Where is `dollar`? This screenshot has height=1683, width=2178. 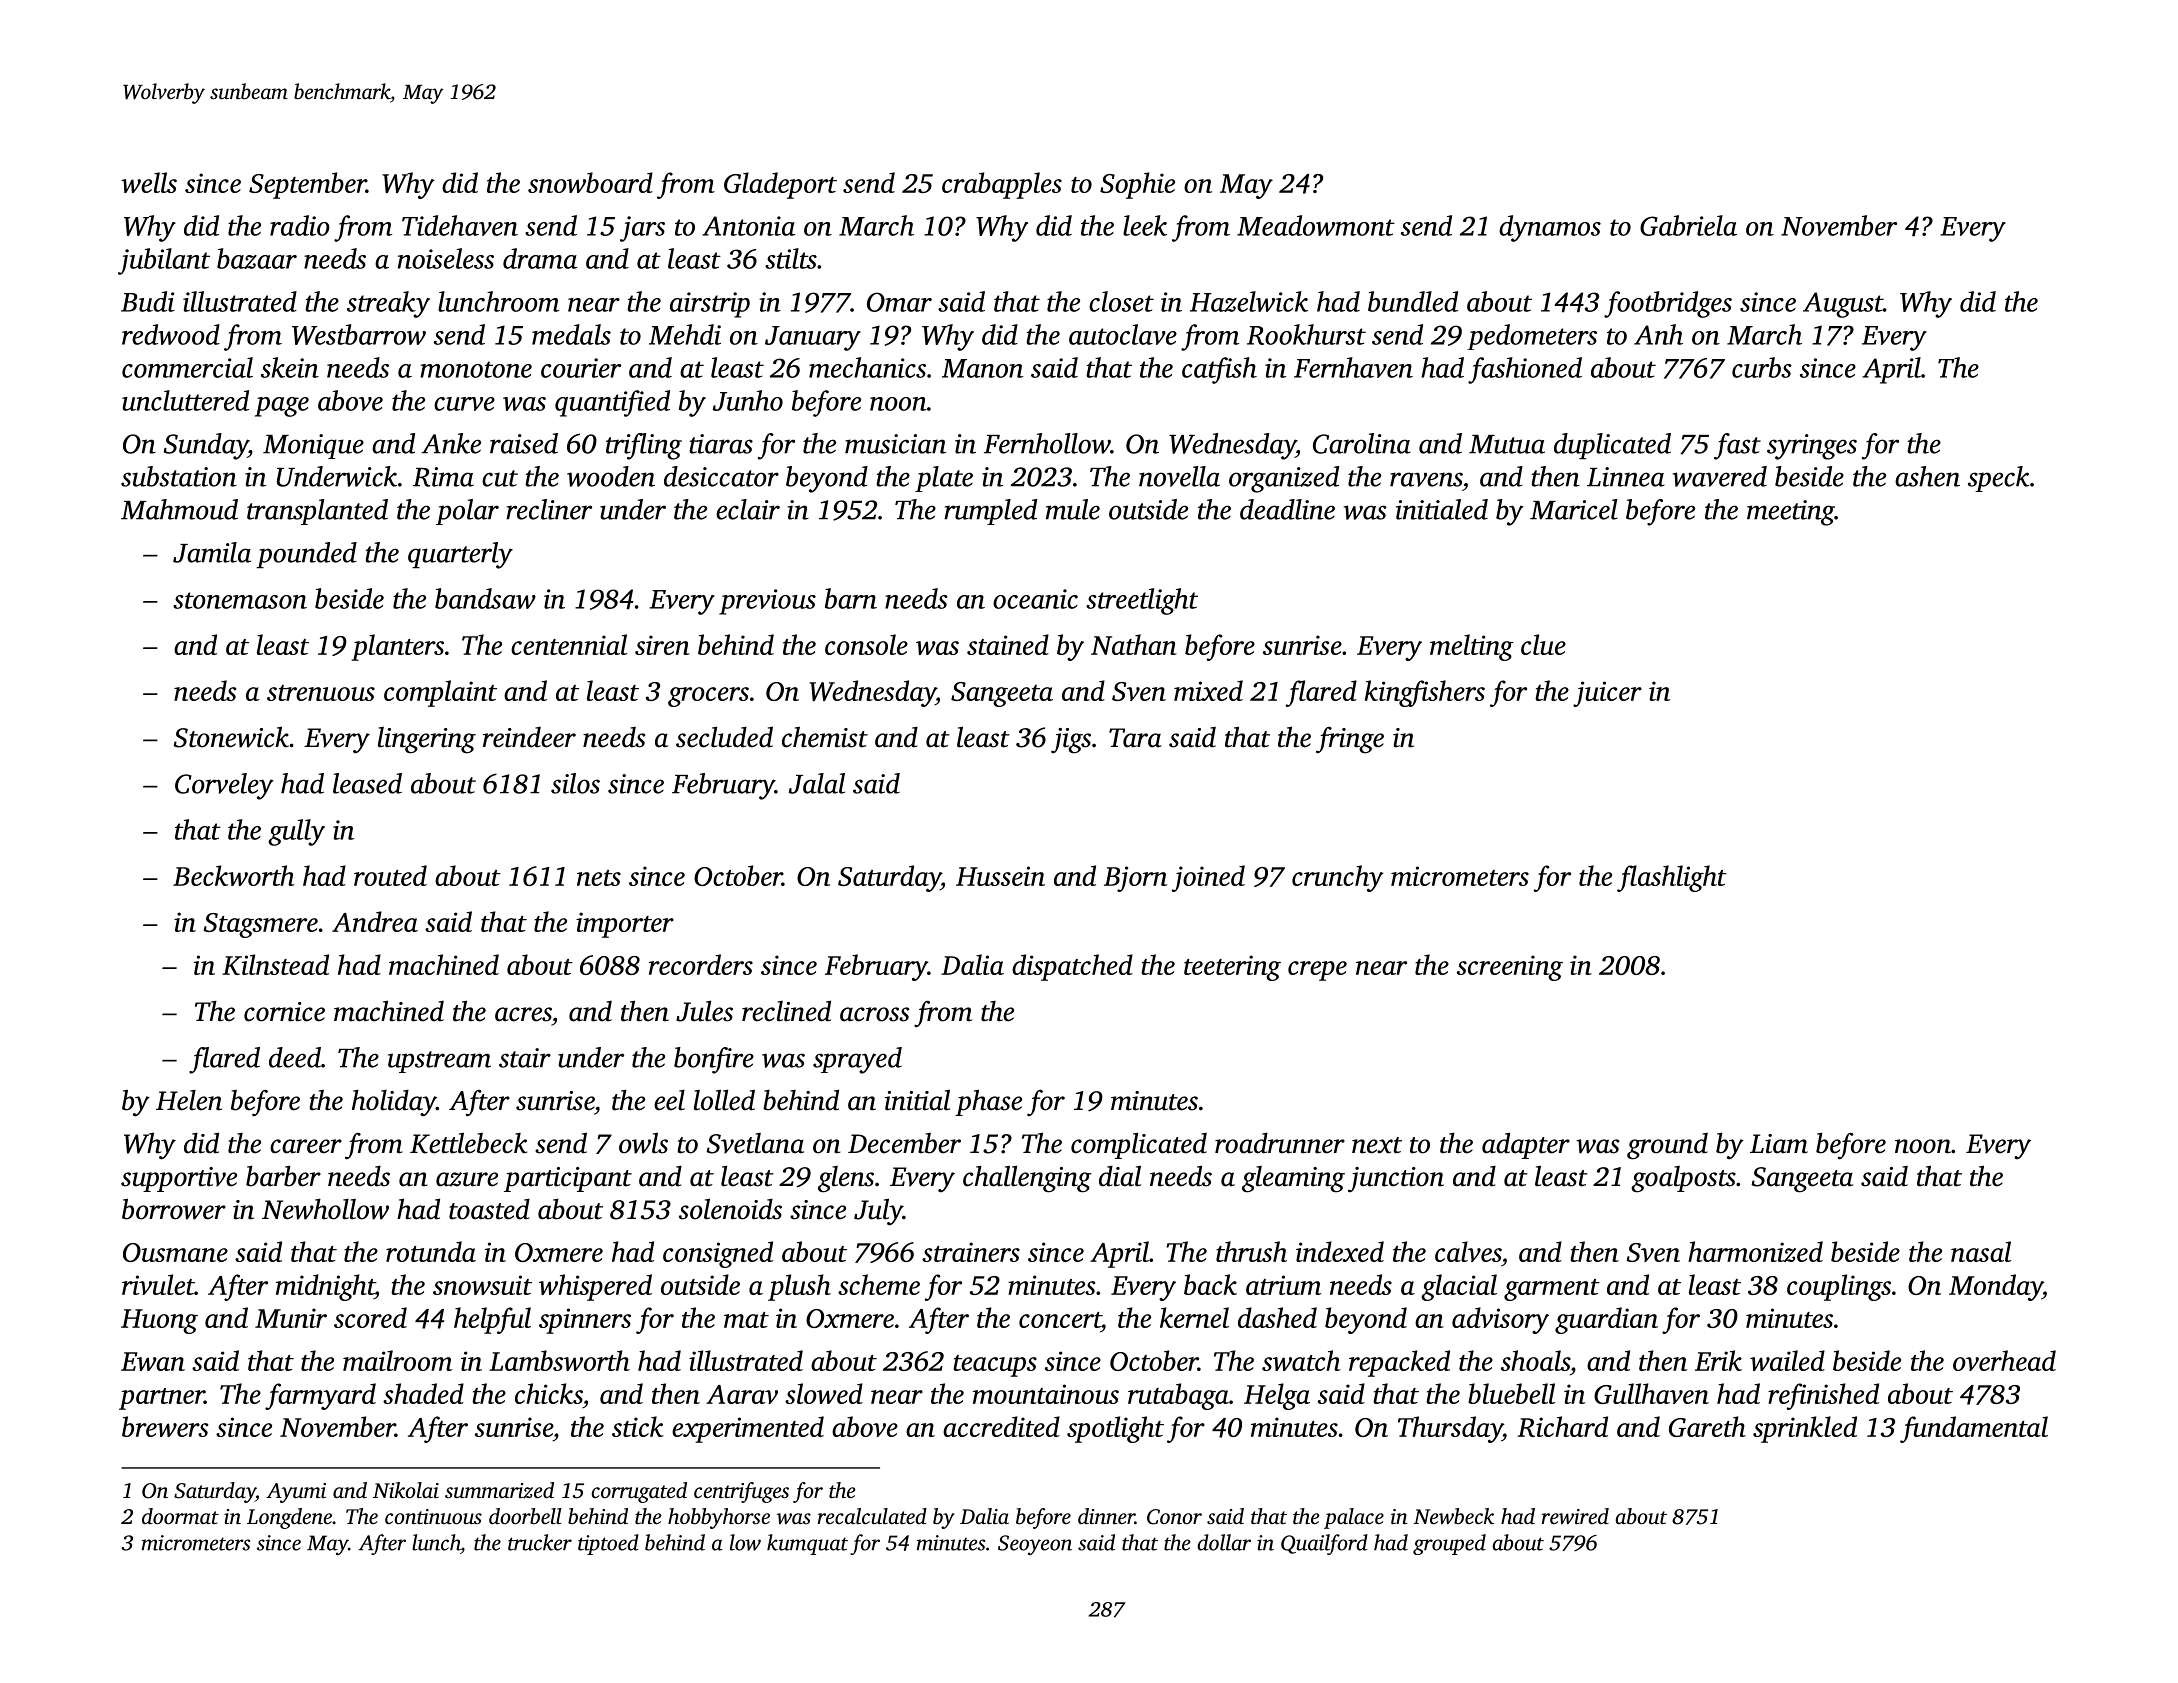
dollar is located at coordinates (1224, 1542).
